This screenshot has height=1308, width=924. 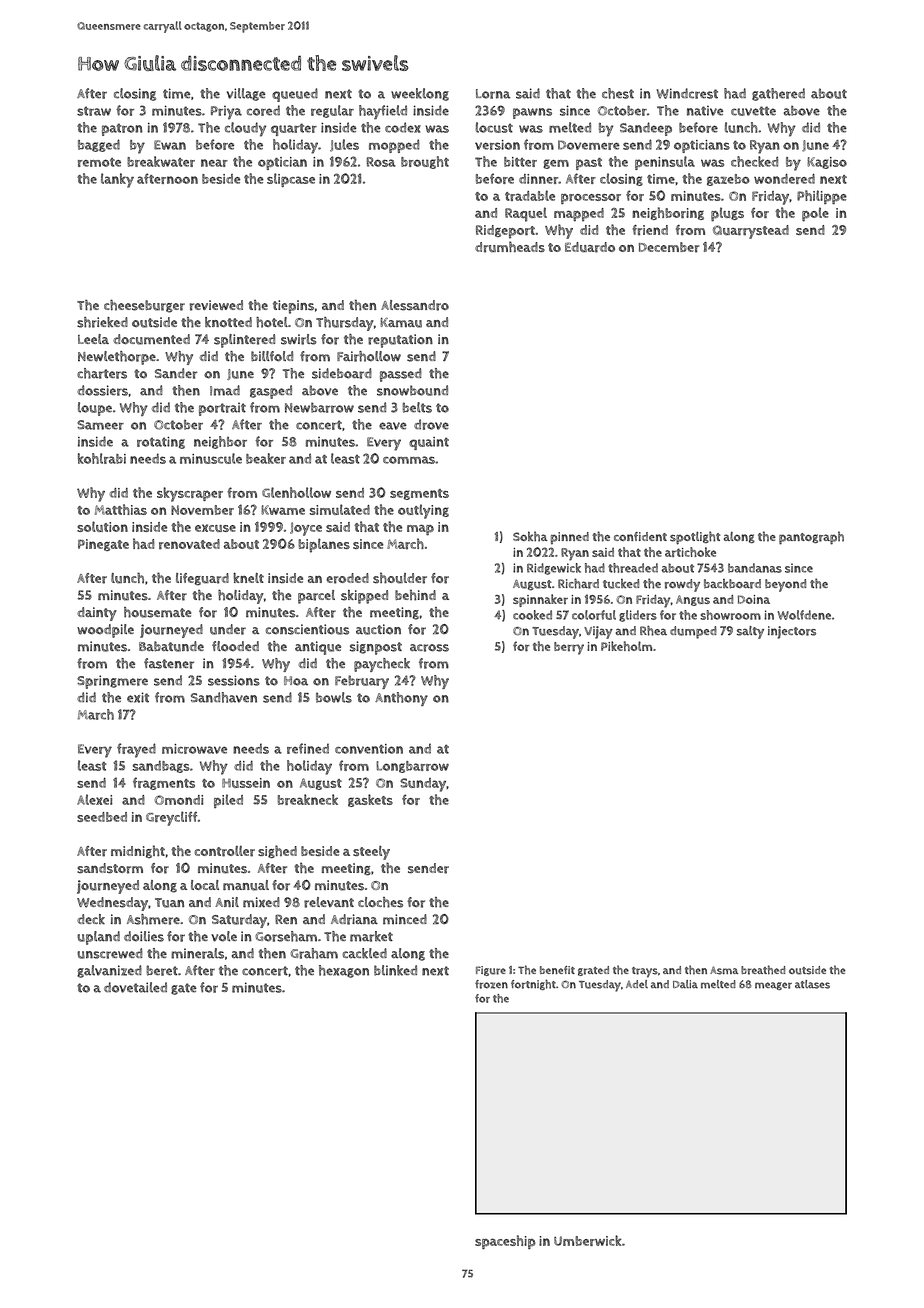 What do you see at coordinates (538, 179) in the screenshot?
I see `dinner` at bounding box center [538, 179].
